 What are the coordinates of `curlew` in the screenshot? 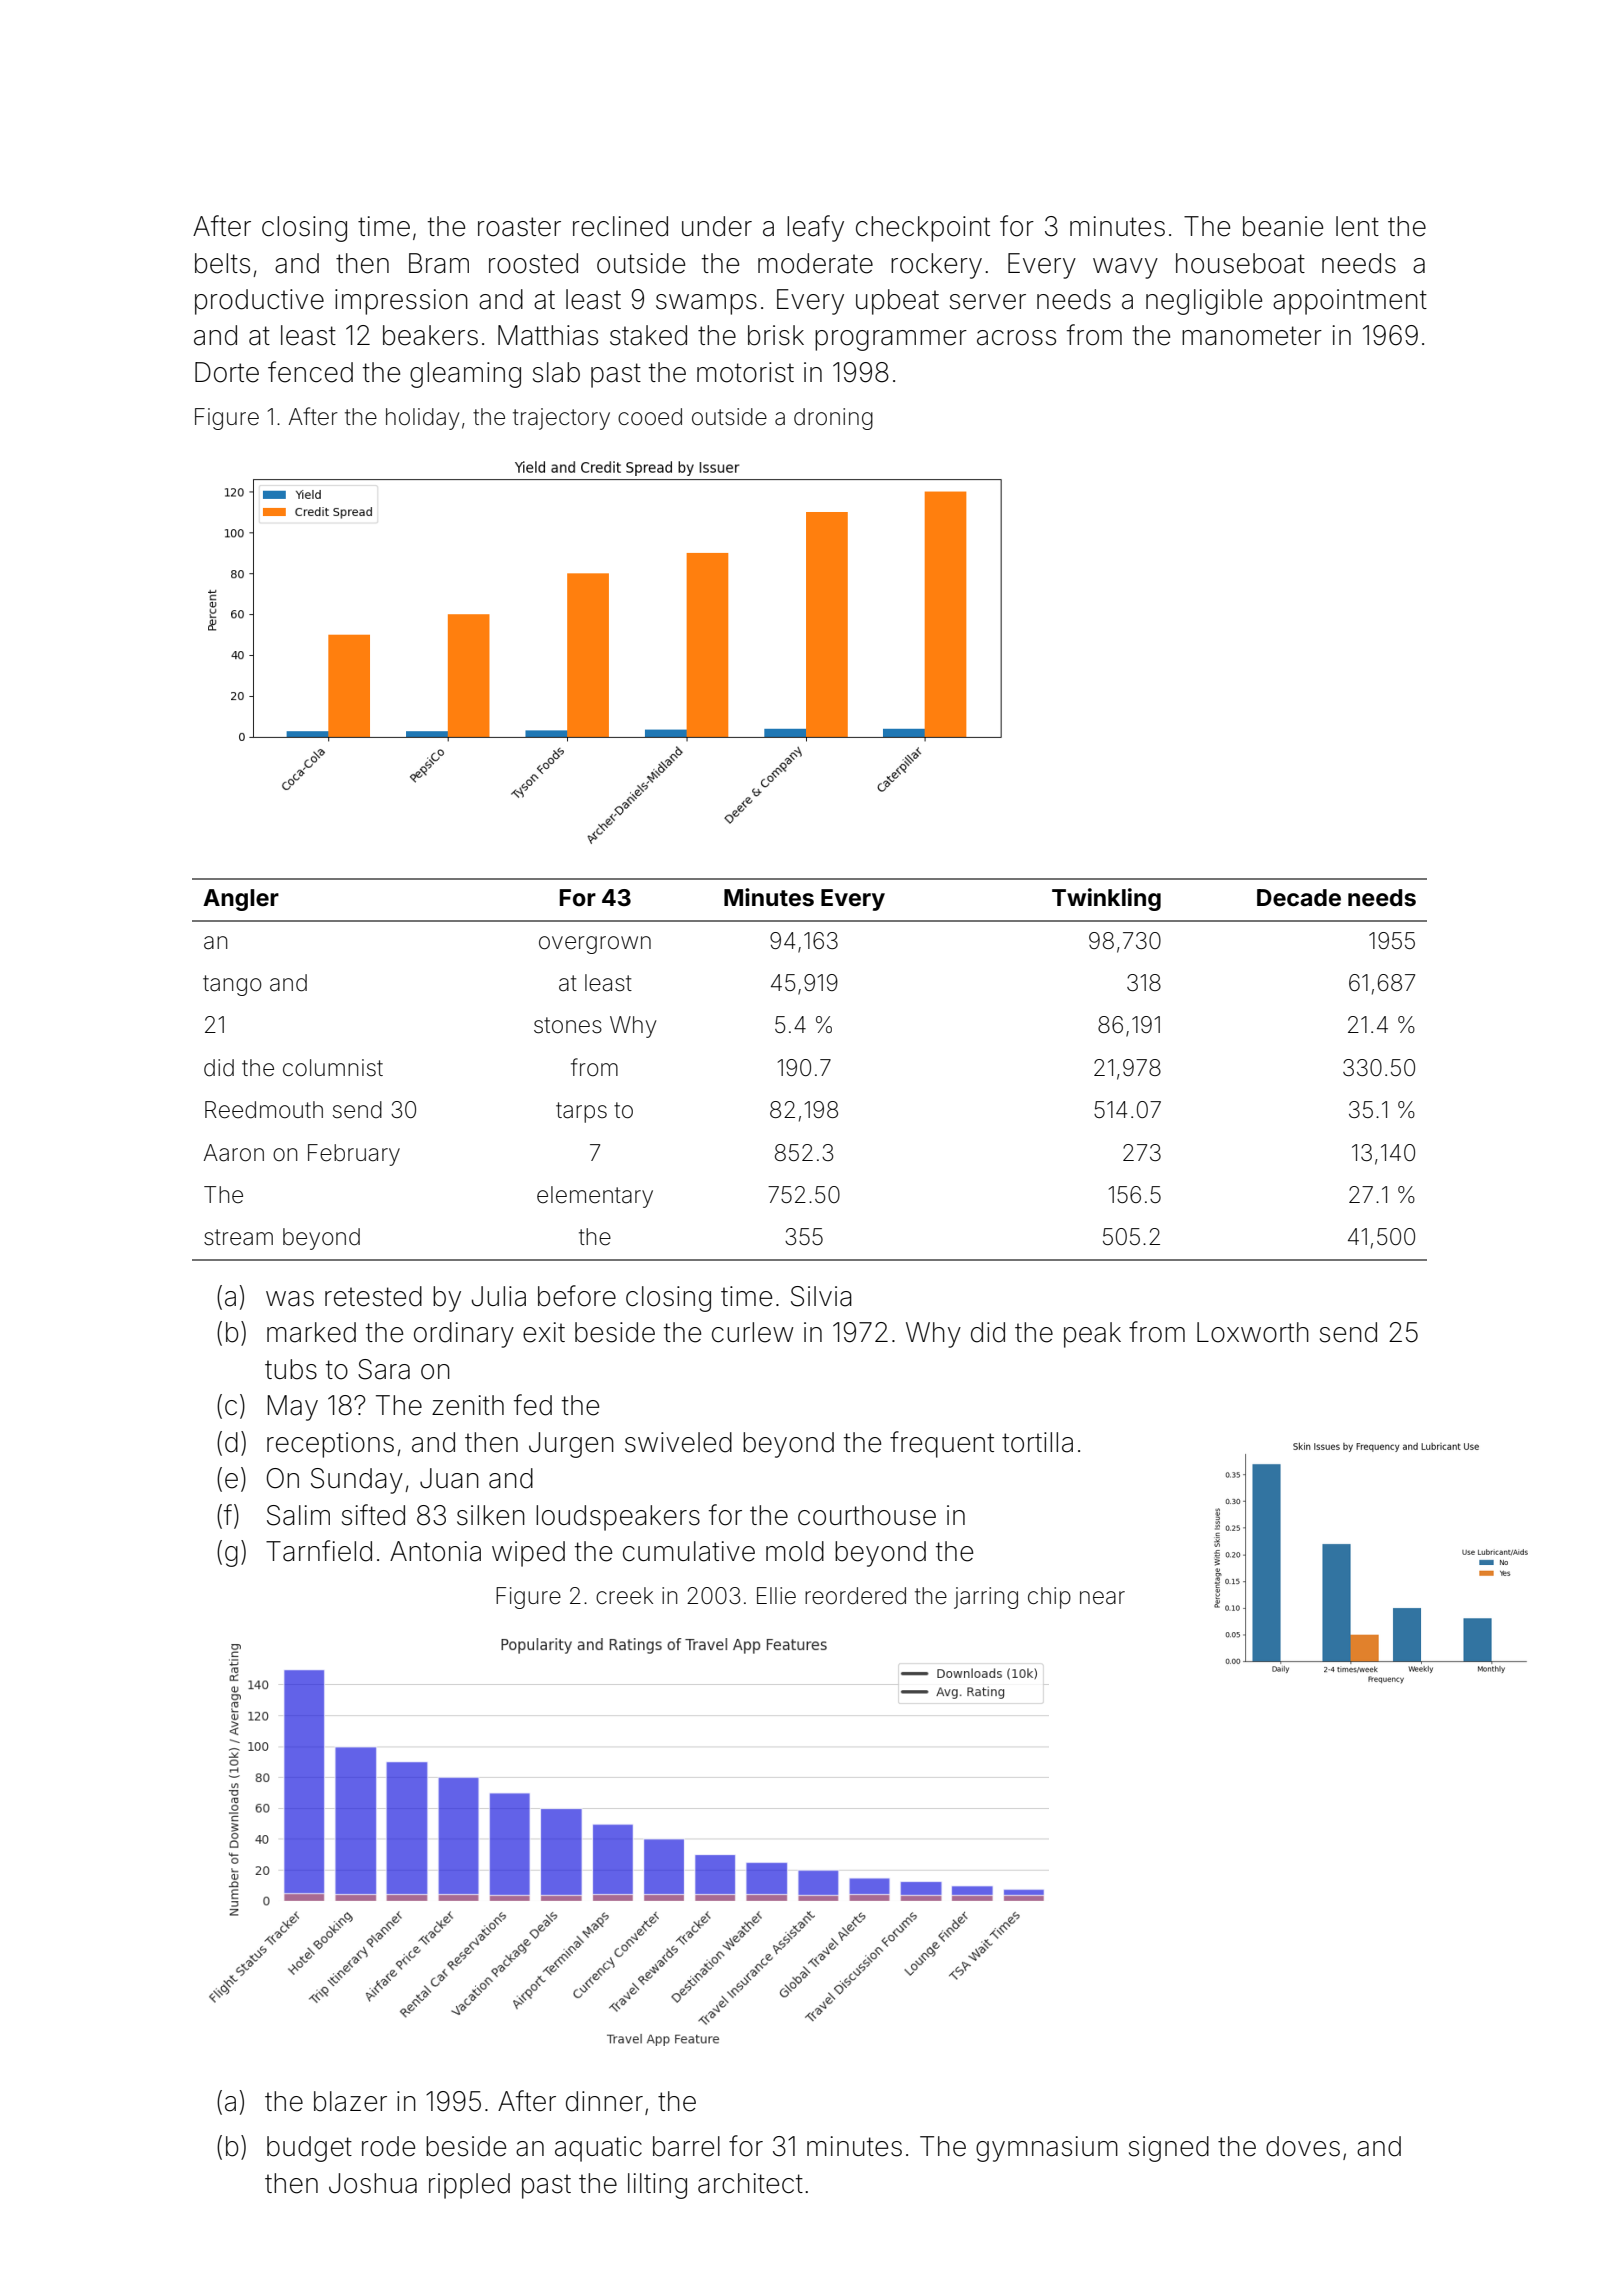 It's located at (753, 1332).
